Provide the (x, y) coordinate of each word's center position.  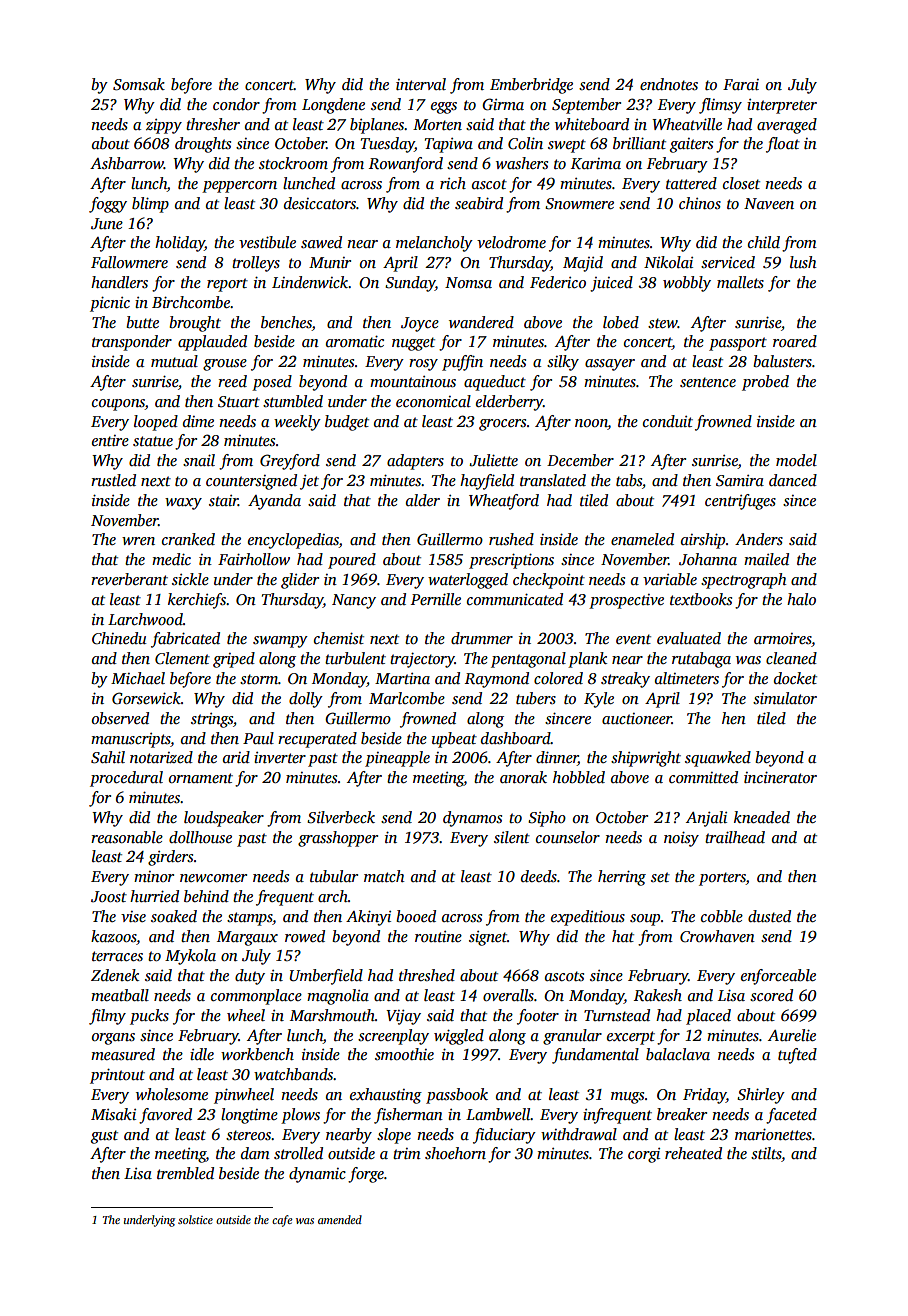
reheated (693, 1153)
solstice (195, 1219)
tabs (629, 480)
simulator (785, 698)
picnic (110, 304)
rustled (113, 480)
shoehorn (455, 1153)
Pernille (436, 599)
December (580, 460)
